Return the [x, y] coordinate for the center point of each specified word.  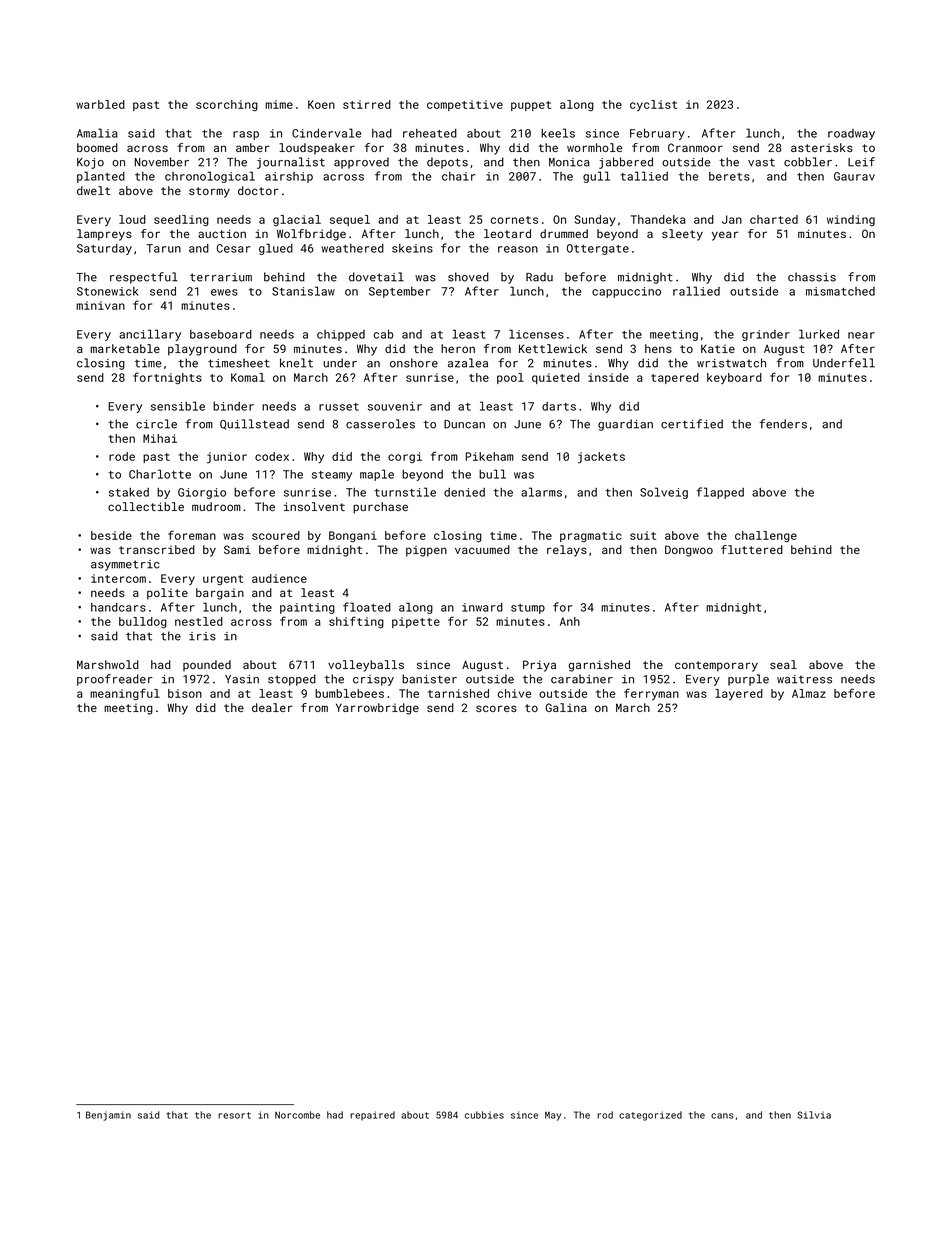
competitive [465, 105]
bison [185, 693]
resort [234, 1115]
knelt [296, 363]
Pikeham [490, 456]
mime [279, 104]
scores [496, 708]
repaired [372, 1115]
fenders [783, 424]
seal [783, 664]
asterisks [822, 147]
